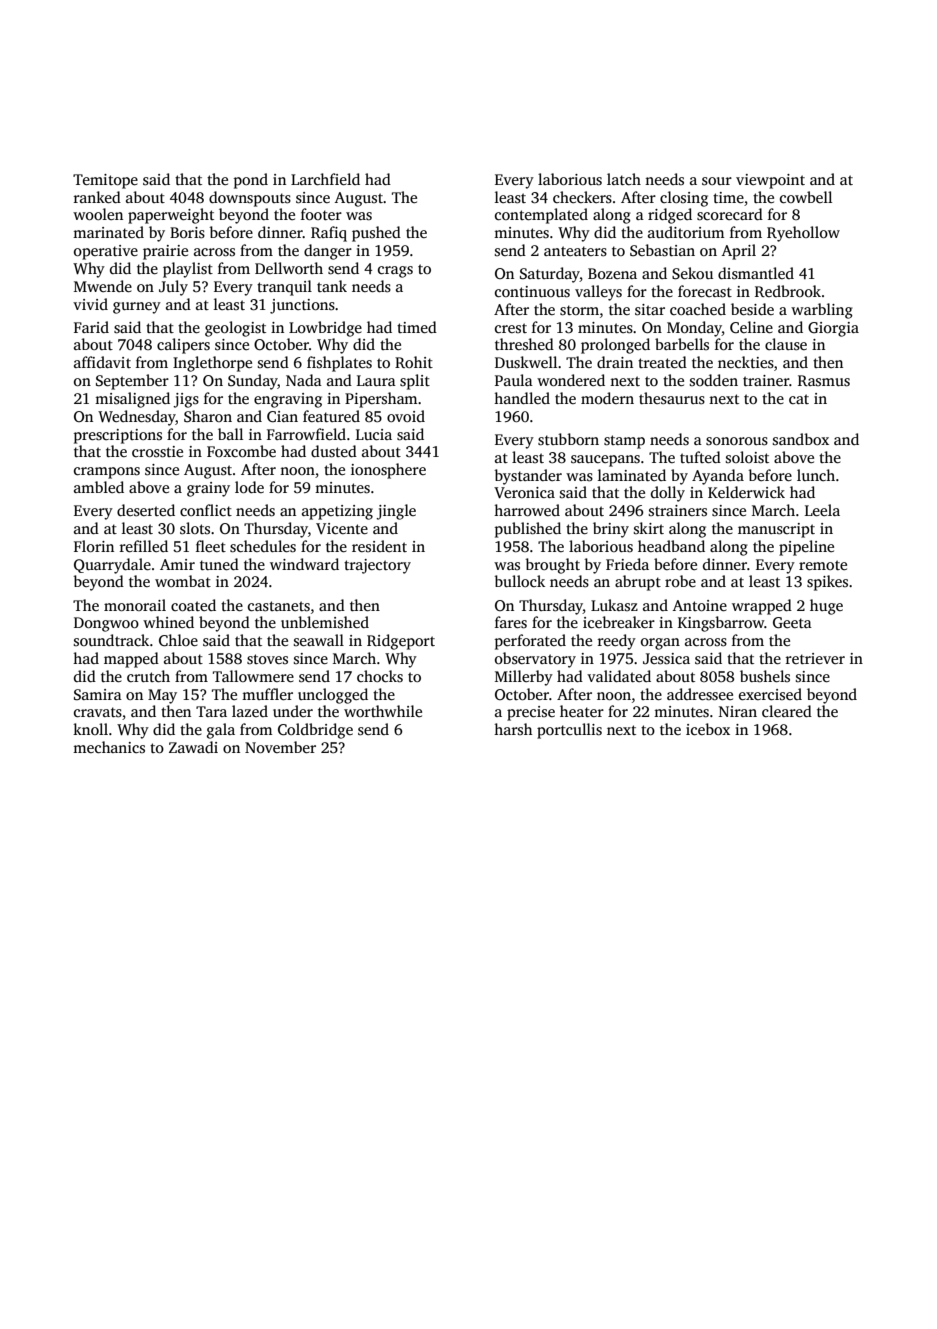  I want to click on viewpoint, so click(770, 181).
